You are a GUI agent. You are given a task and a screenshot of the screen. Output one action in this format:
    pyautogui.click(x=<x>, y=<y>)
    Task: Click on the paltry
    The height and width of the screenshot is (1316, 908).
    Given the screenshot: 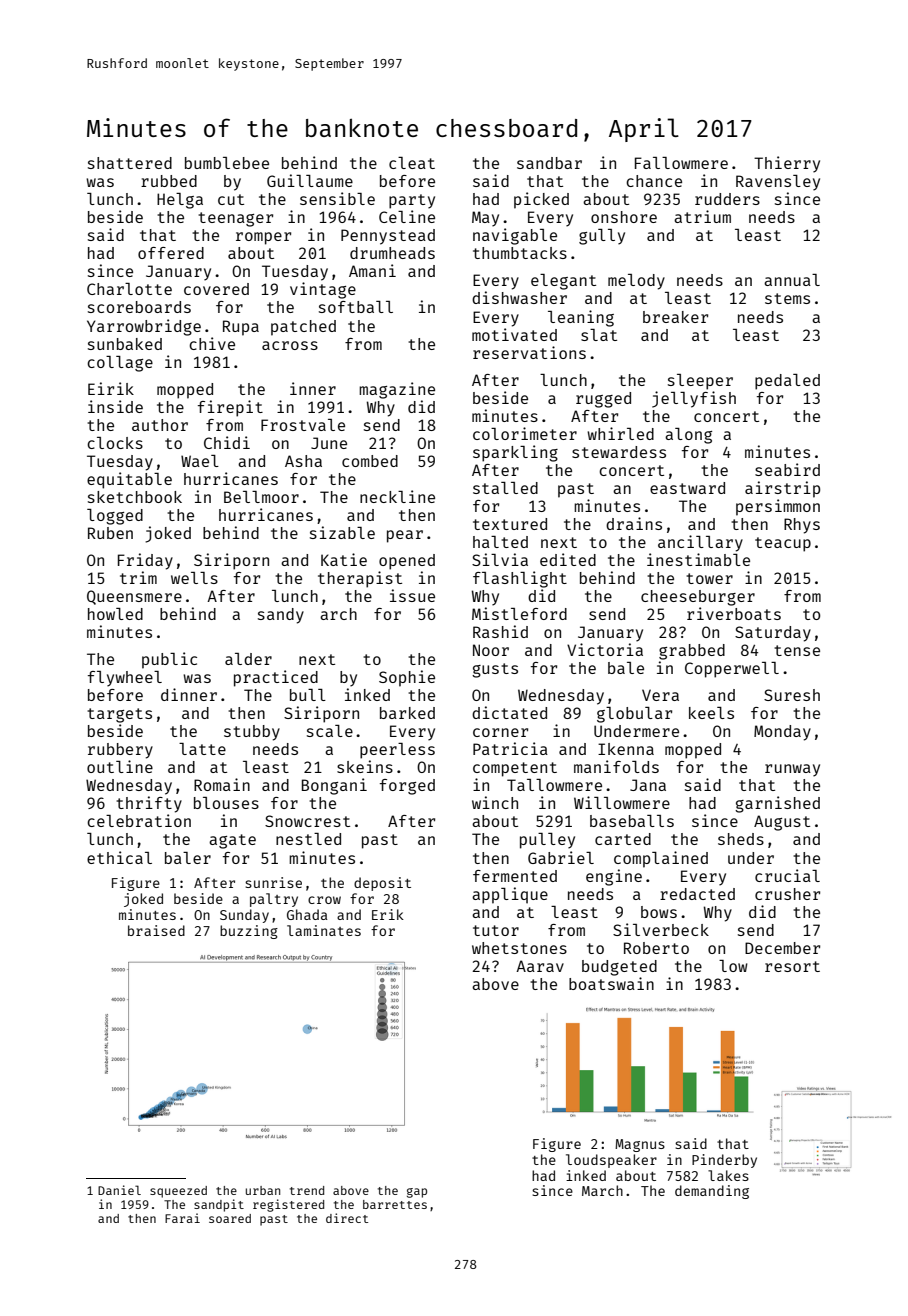 What is the action you would take?
    pyautogui.click(x=274, y=900)
